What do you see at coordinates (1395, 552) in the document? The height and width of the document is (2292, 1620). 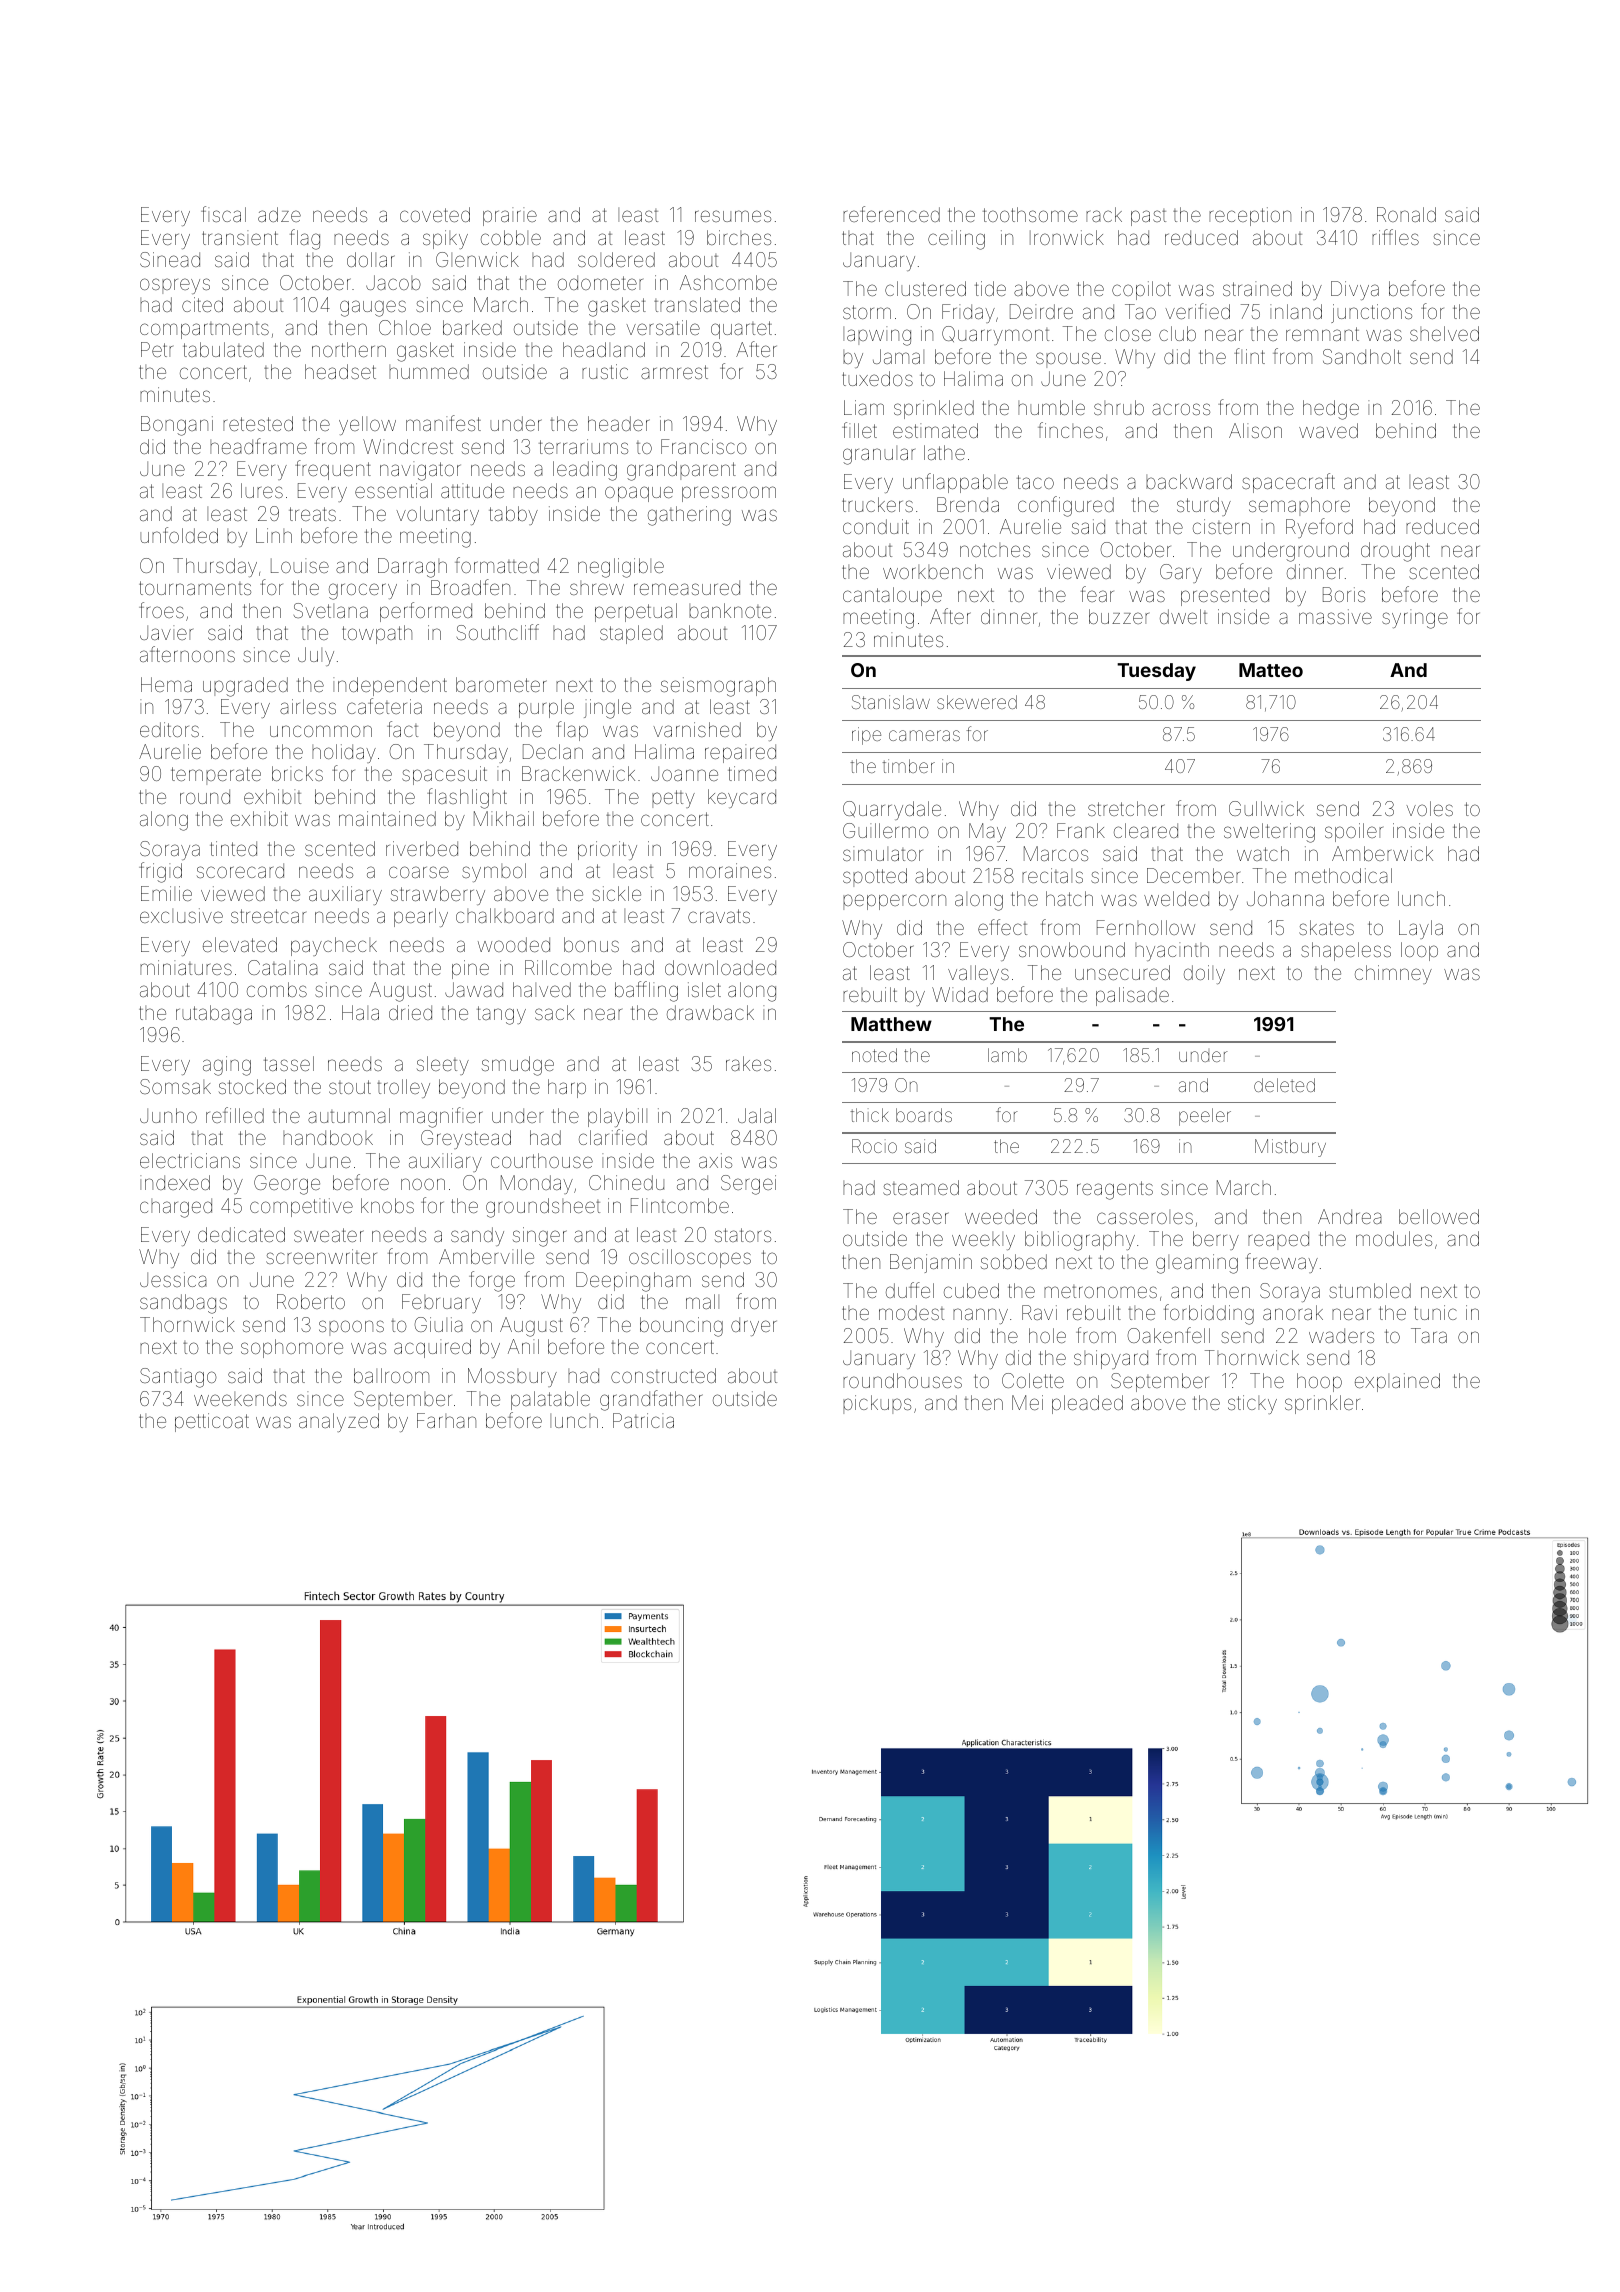 I see `drought` at bounding box center [1395, 552].
